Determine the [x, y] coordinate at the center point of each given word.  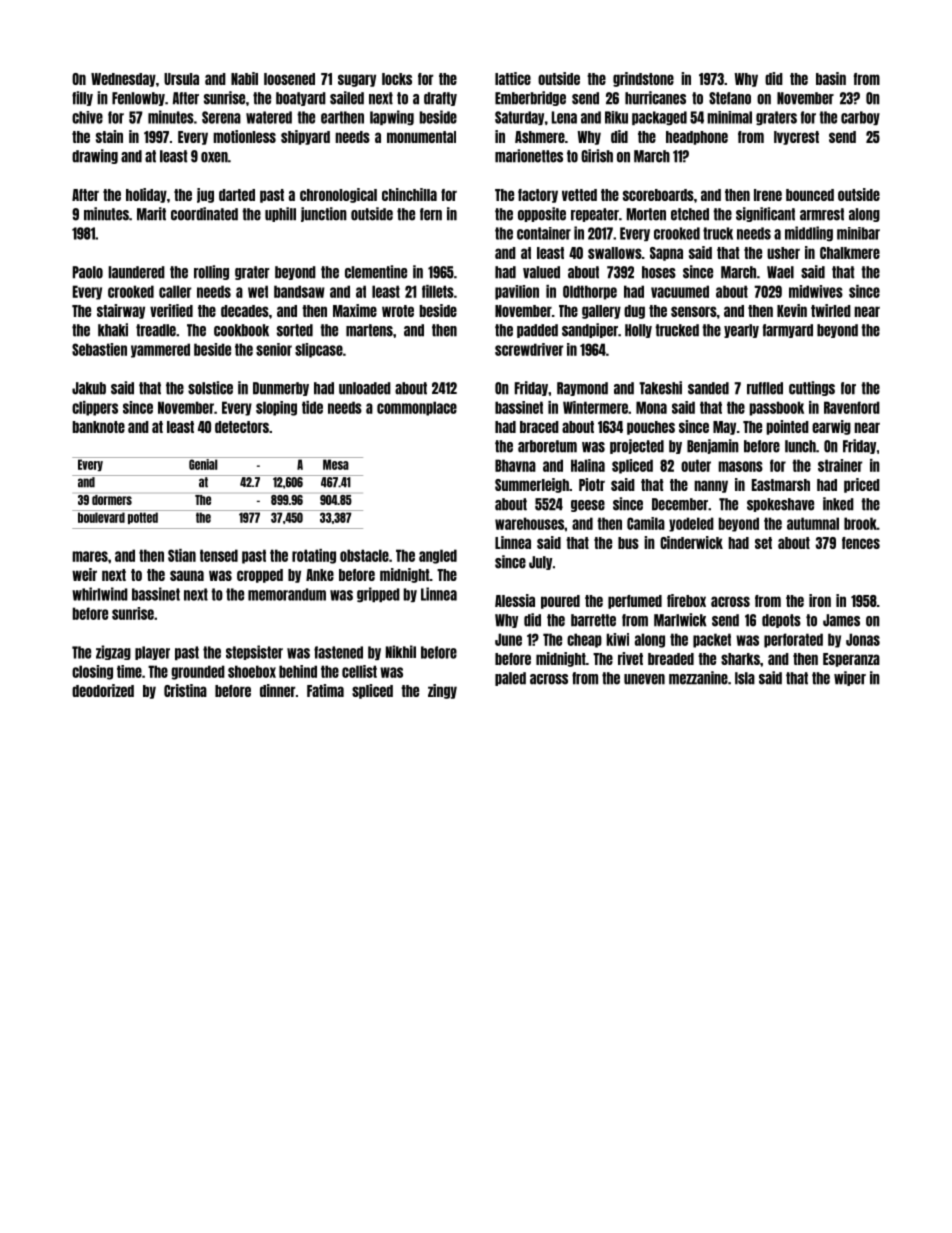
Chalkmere [850, 253]
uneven [644, 679]
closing [92, 672]
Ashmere [540, 137]
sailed [347, 98]
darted [237, 195]
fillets [438, 291]
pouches [651, 428]
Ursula [181, 79]
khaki [113, 330]
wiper [850, 678]
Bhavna [515, 465]
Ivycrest [796, 138]
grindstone [643, 79]
